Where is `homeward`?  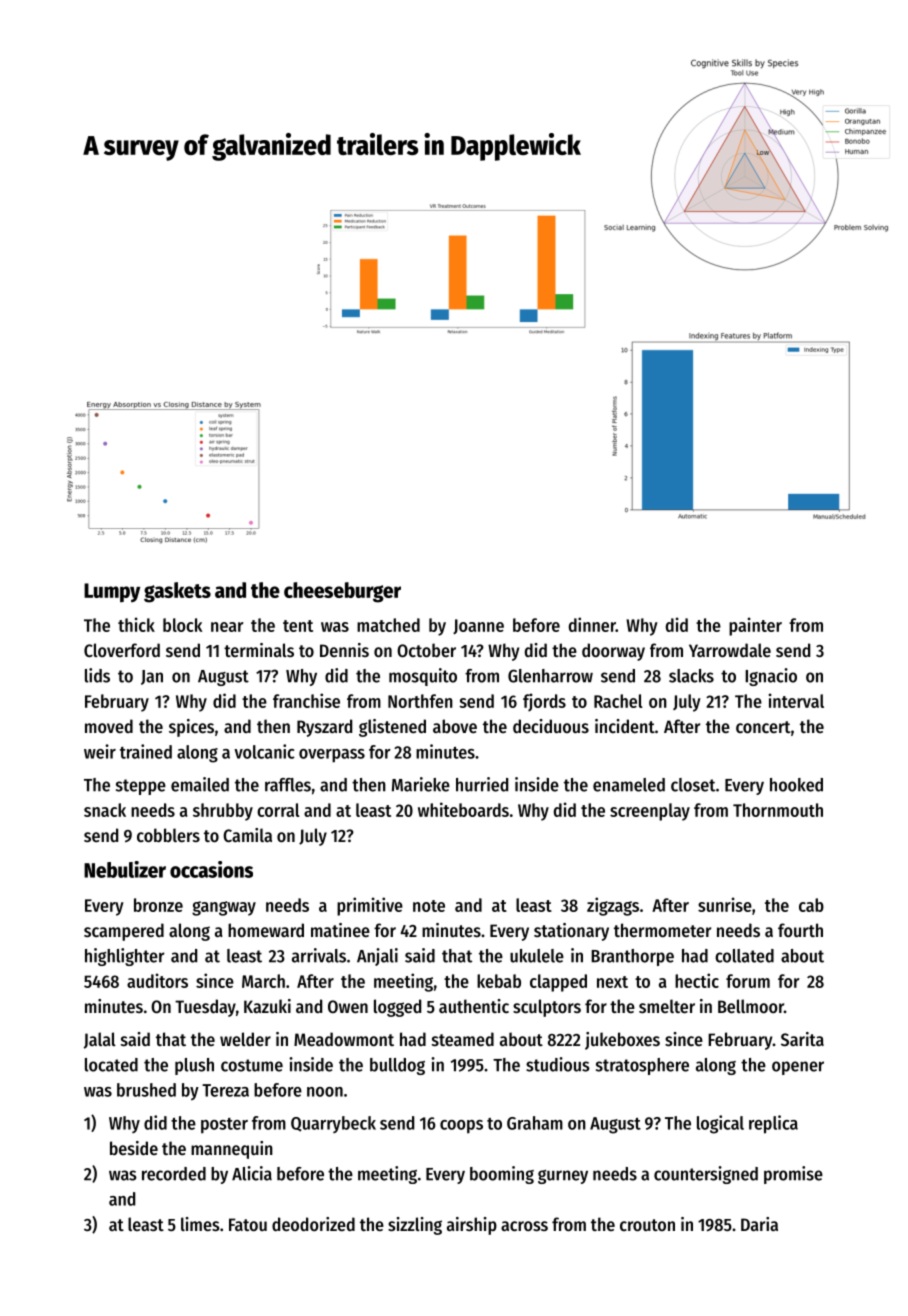 homeward is located at coordinates (266, 930).
